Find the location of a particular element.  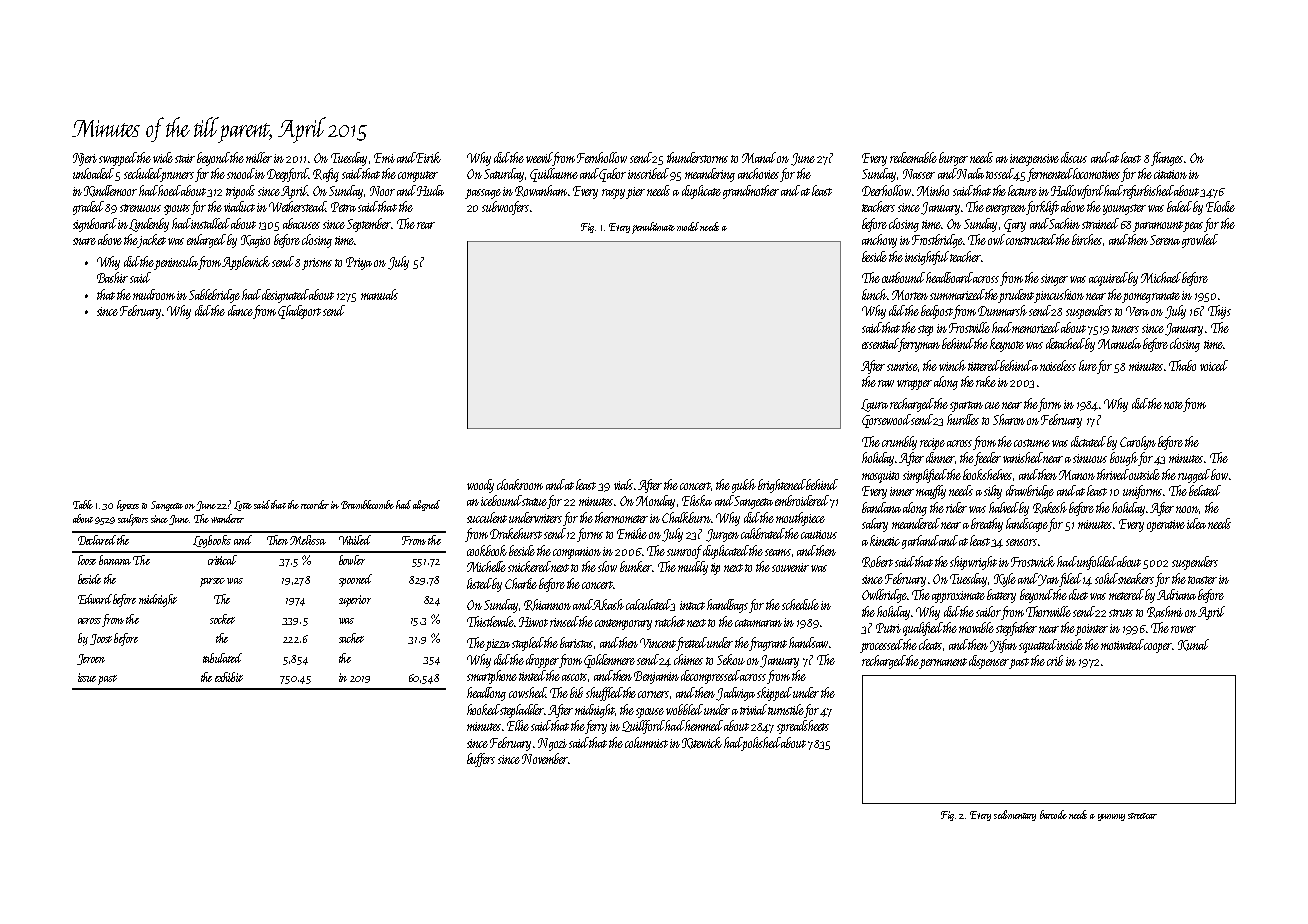

sneakers is located at coordinates (1136, 578).
